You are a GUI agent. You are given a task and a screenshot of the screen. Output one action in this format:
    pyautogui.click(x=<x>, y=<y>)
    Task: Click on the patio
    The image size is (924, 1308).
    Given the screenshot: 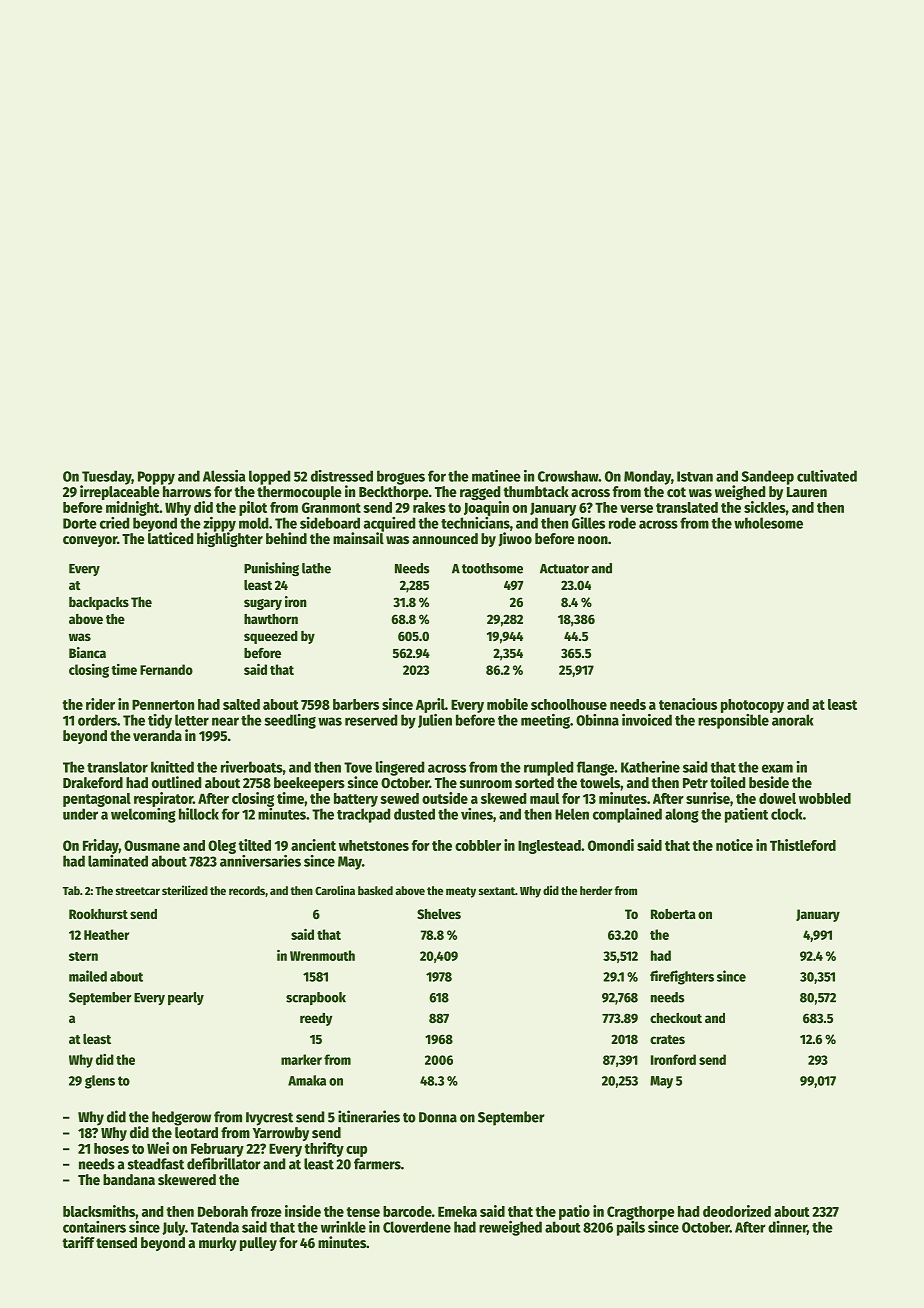 What is the action you would take?
    pyautogui.click(x=574, y=1212)
